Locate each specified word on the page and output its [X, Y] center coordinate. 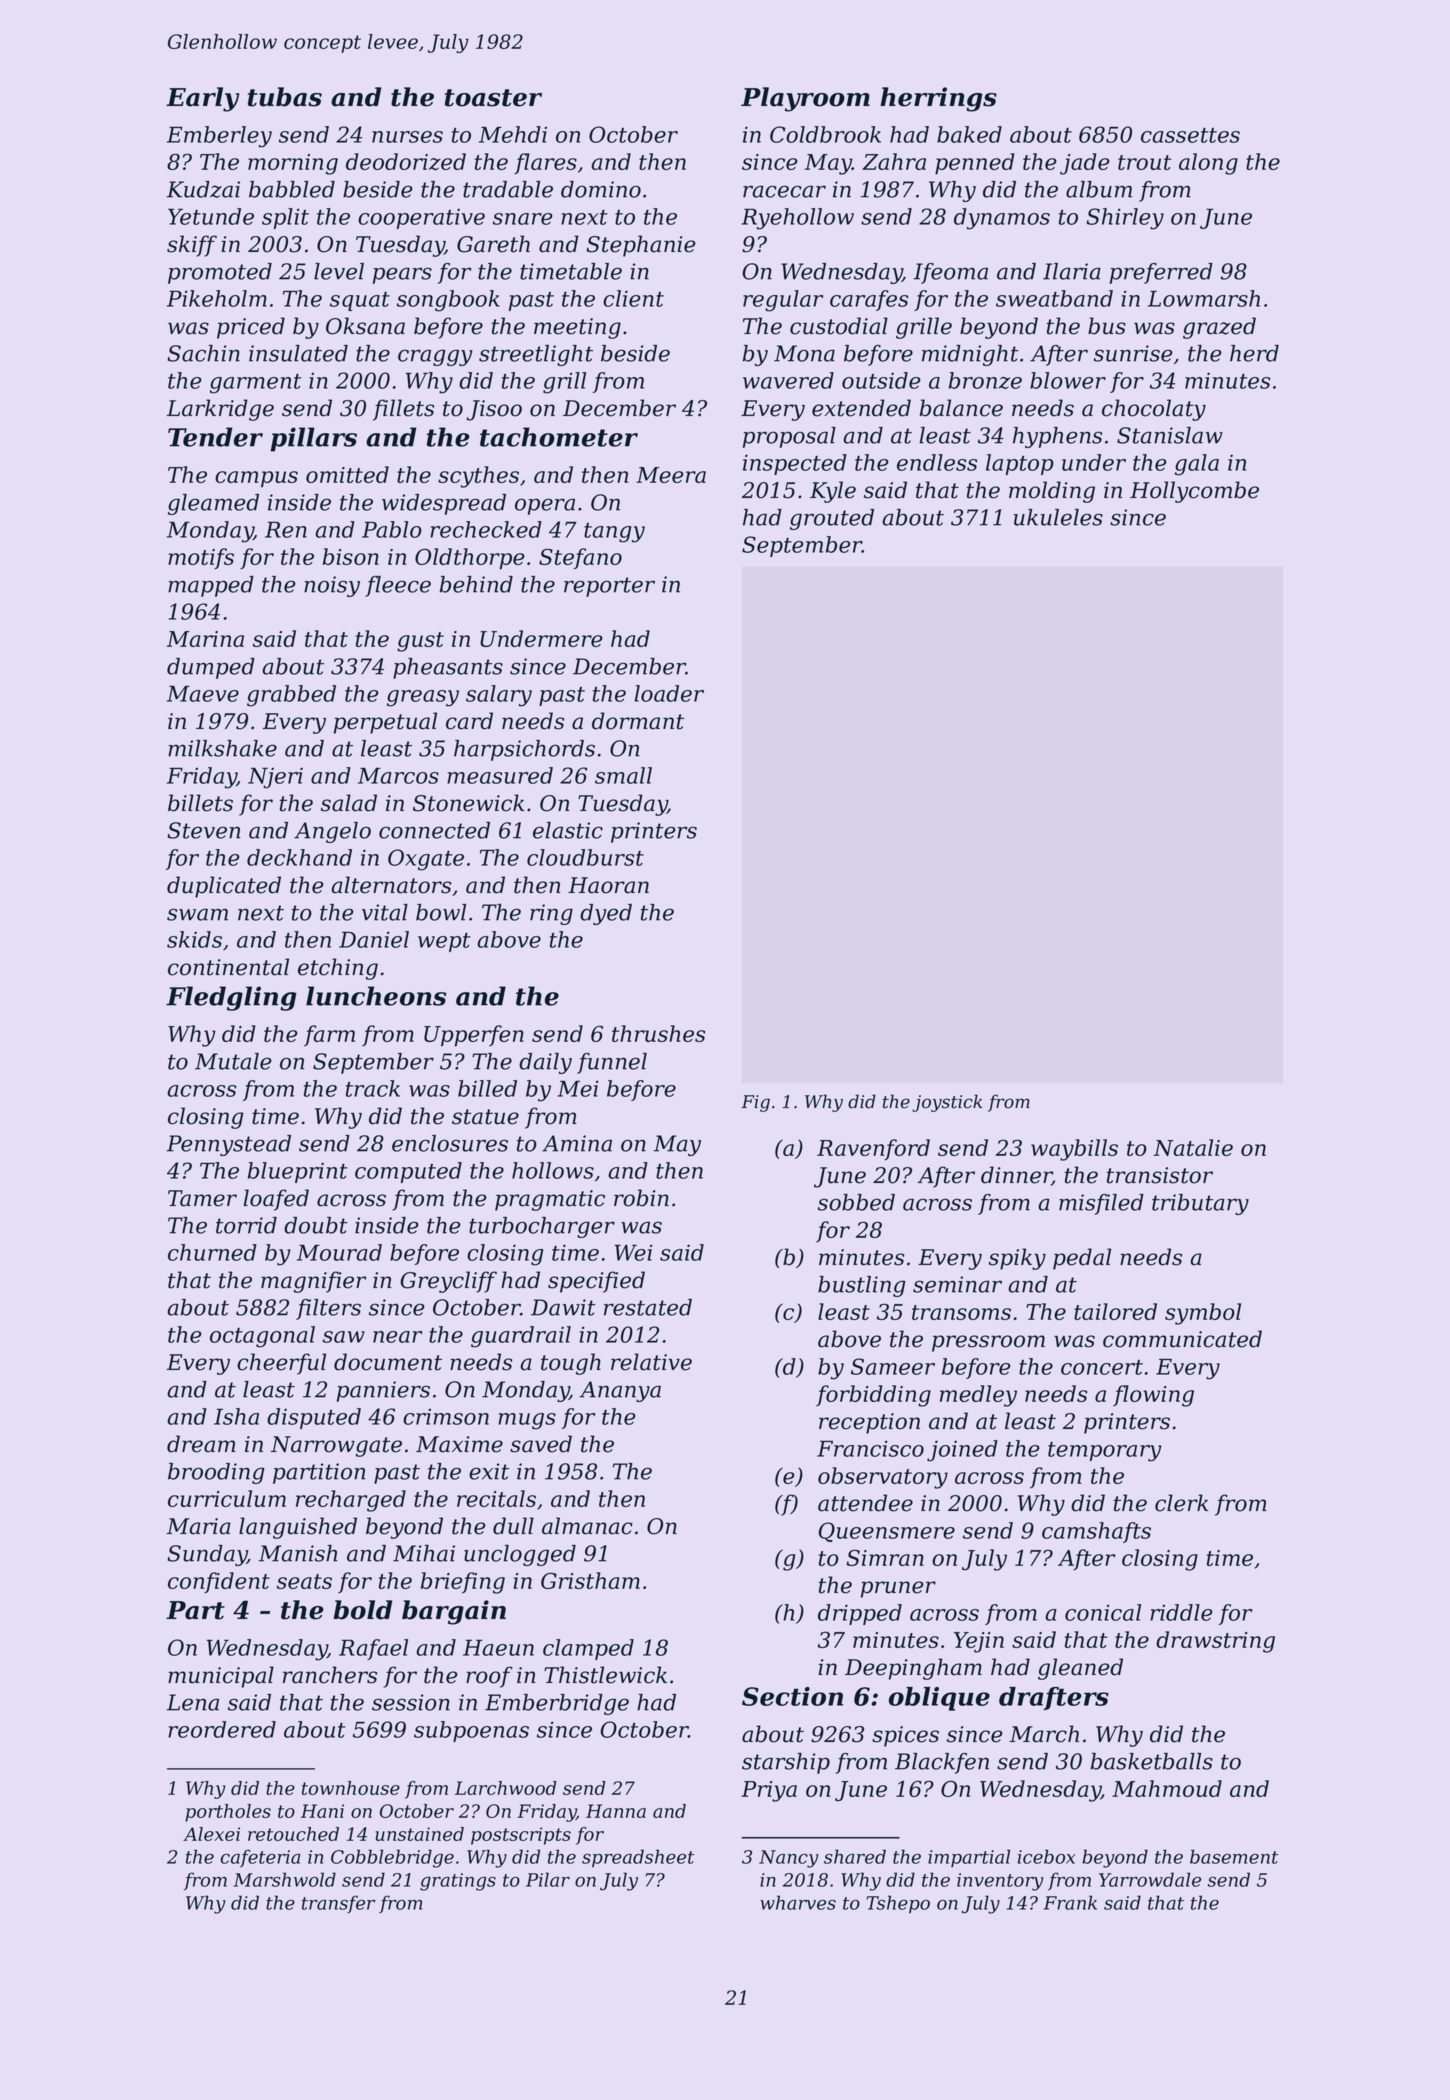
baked [969, 134]
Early [202, 99]
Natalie [1193, 1147]
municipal [221, 1677]
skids [194, 939]
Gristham [590, 1580]
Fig [755, 1103]
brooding [216, 1473]
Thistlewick [605, 1675]
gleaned [1080, 1669]
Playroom [805, 99]
